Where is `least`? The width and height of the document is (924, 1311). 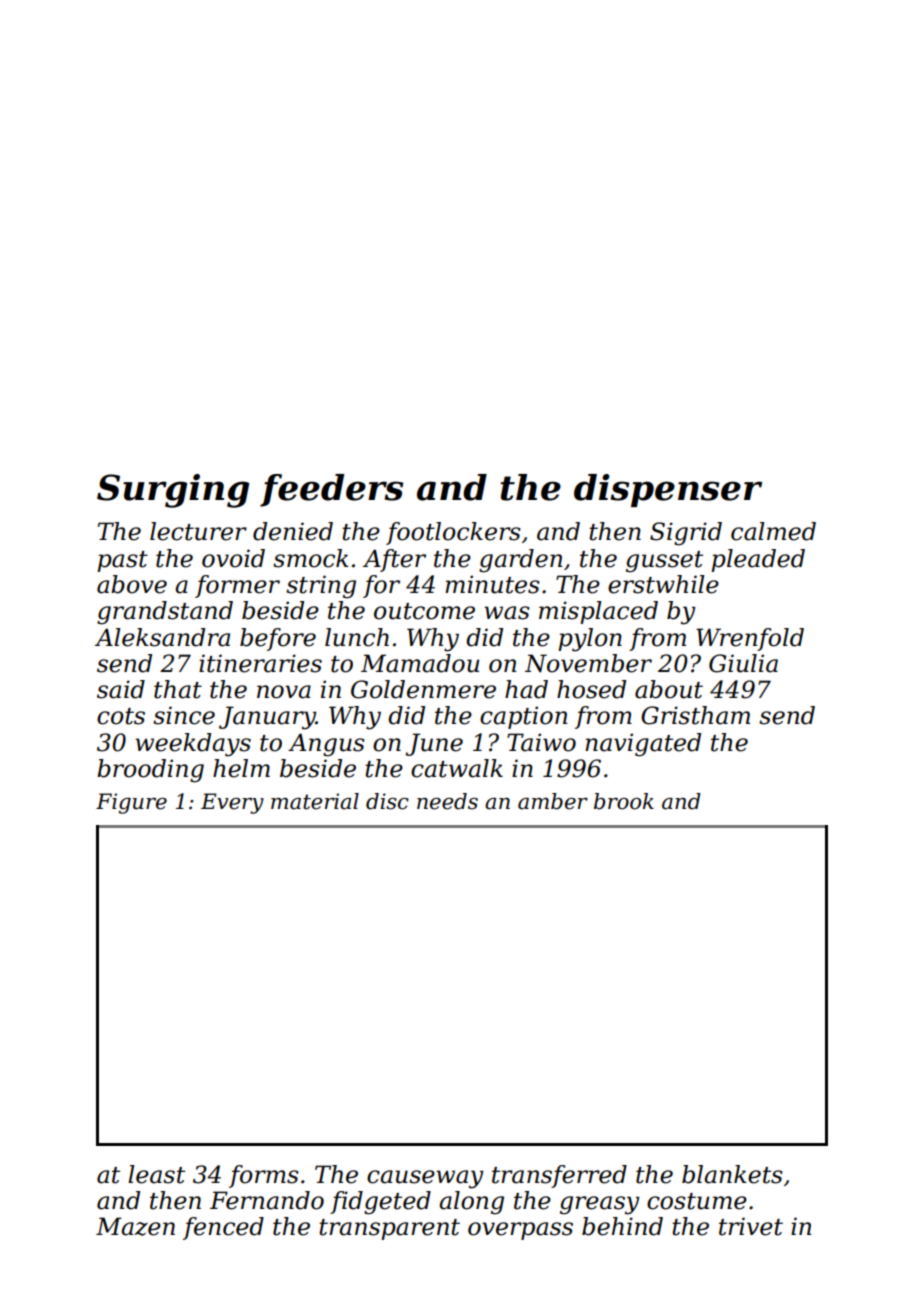
least is located at coordinates (156, 1174).
